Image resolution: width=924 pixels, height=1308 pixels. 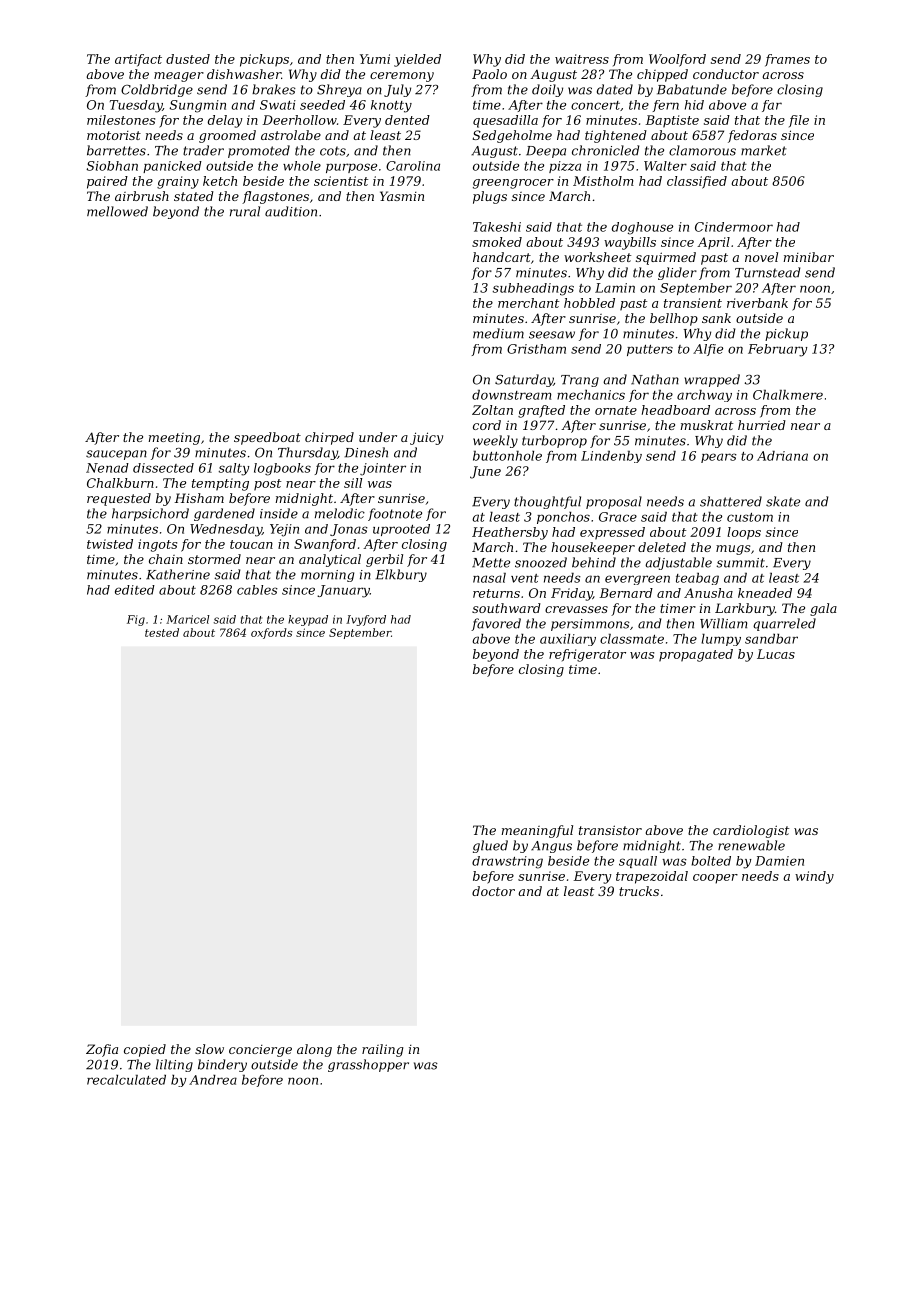 I want to click on dusted, so click(x=188, y=59).
